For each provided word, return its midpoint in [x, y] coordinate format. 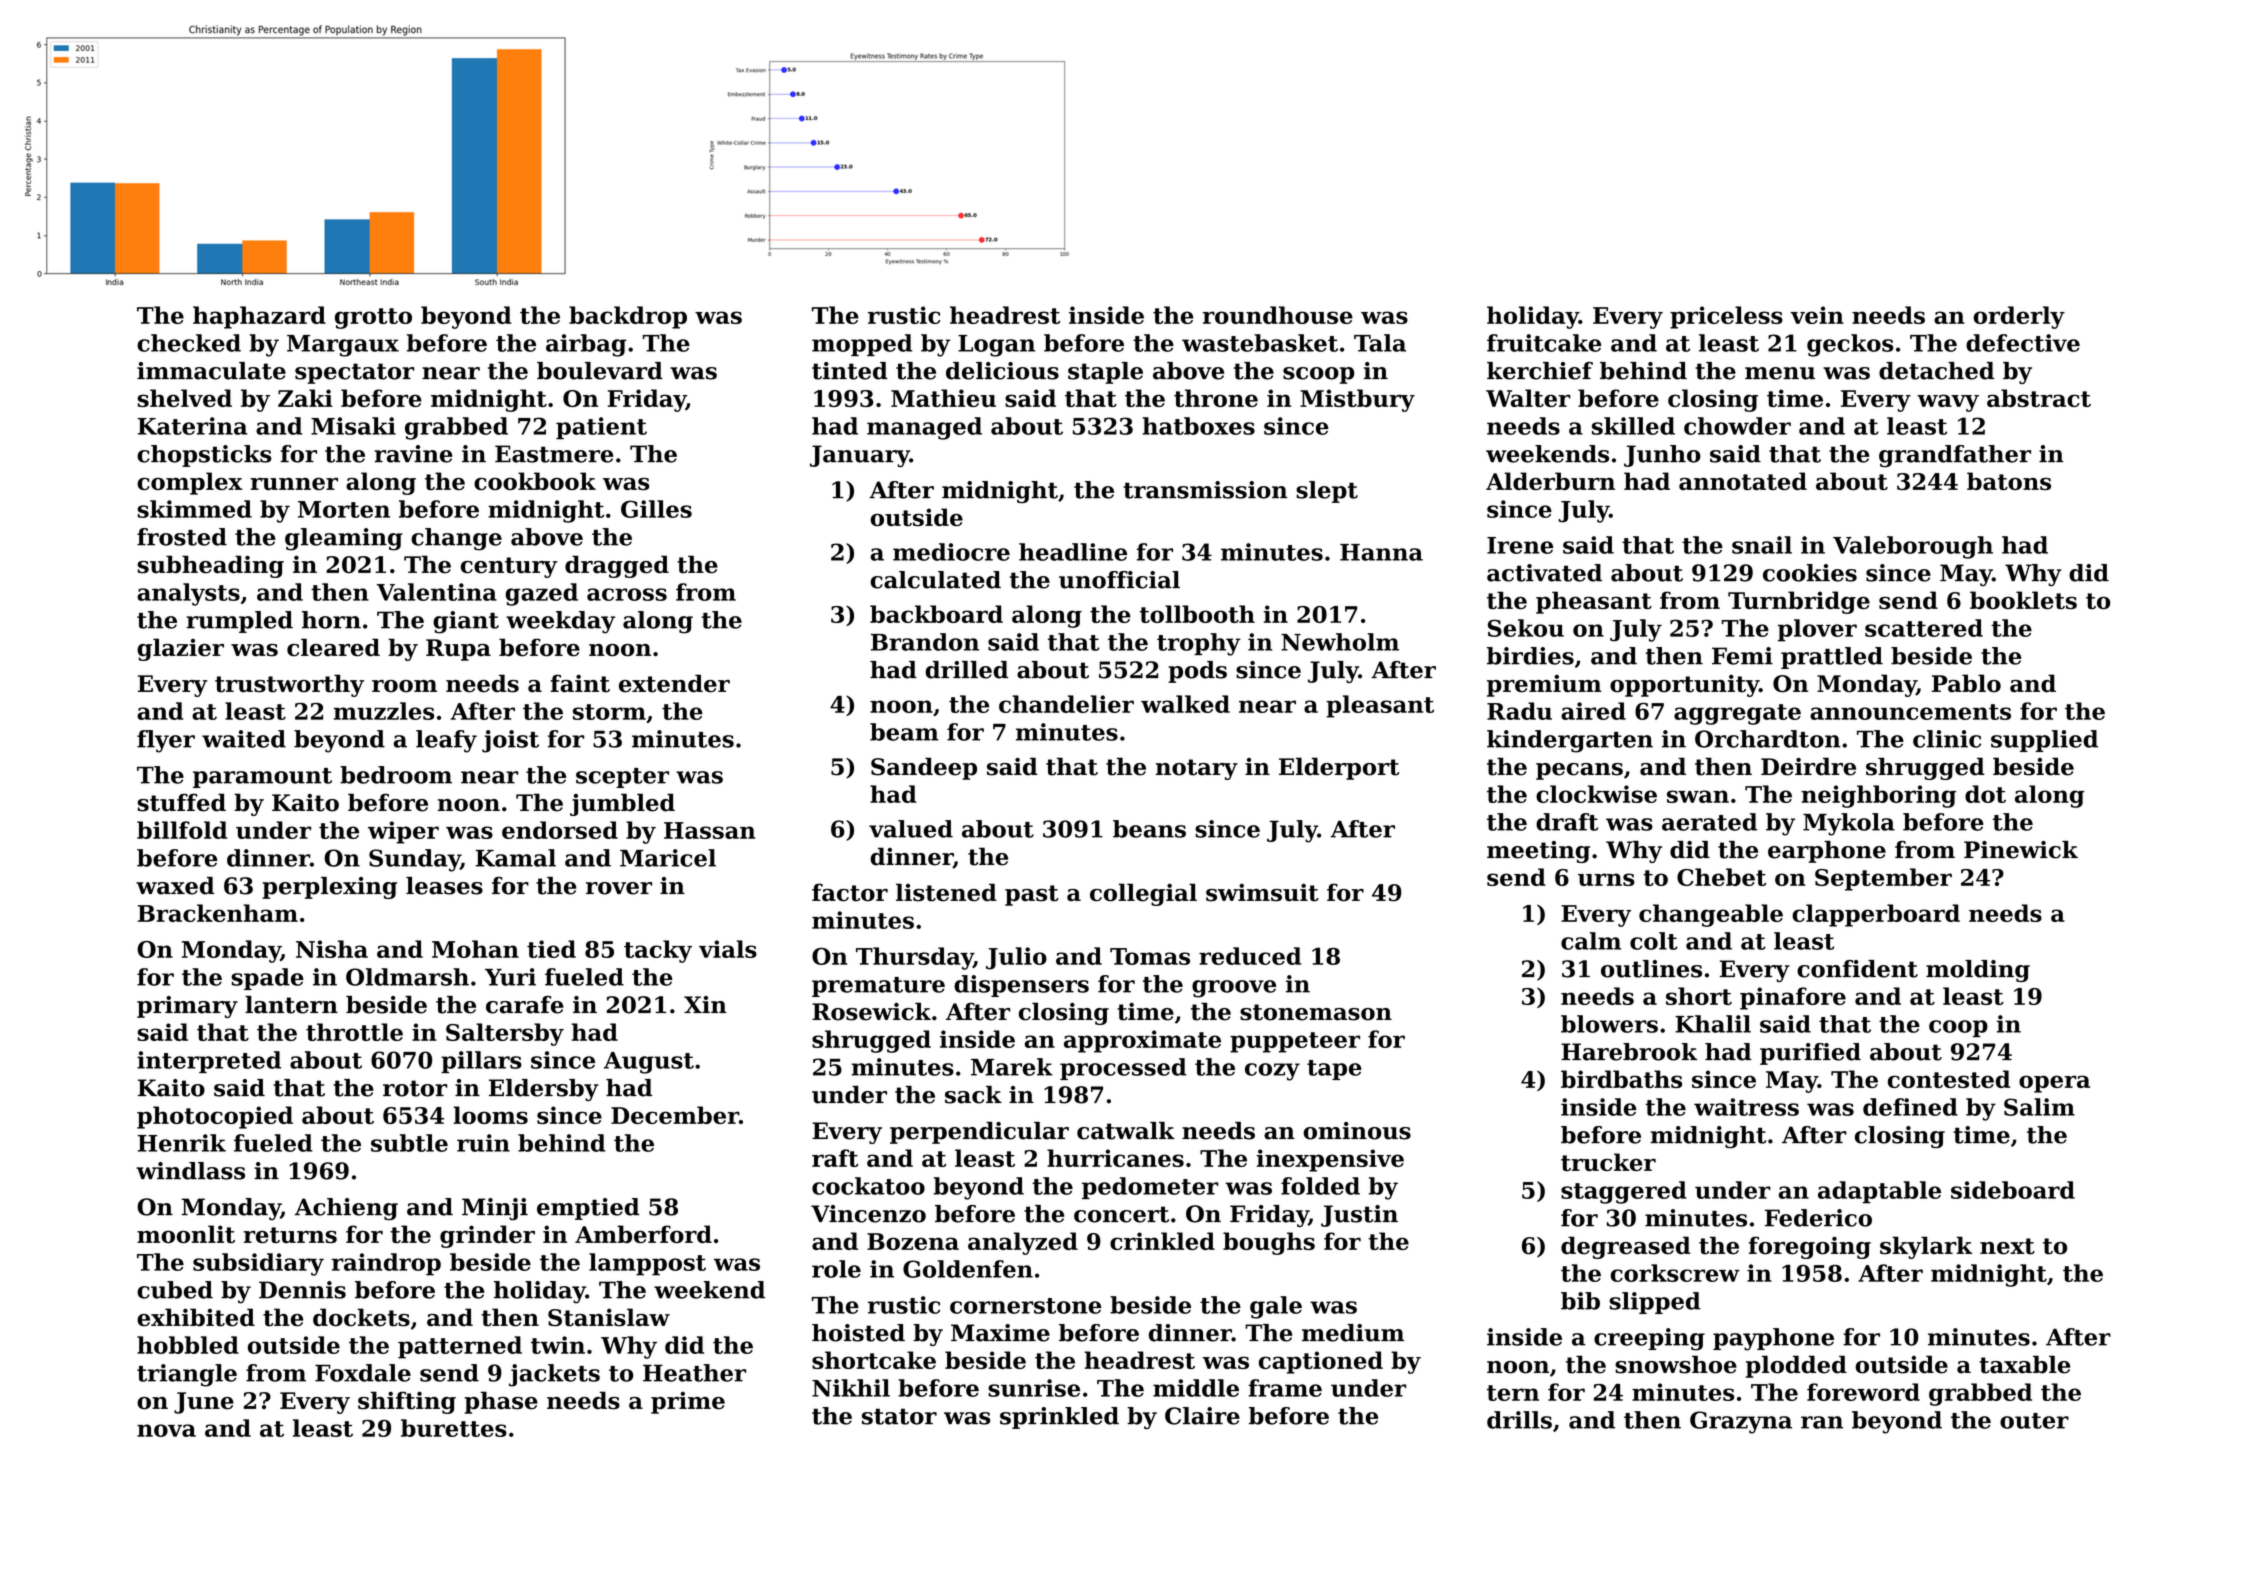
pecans [1579, 771]
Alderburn [1550, 481]
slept [1327, 492]
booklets [2023, 600]
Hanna [1381, 552]
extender [674, 683]
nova [166, 1430]
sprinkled [1059, 1418]
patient [601, 428]
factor [850, 892]
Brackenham [218, 913]
